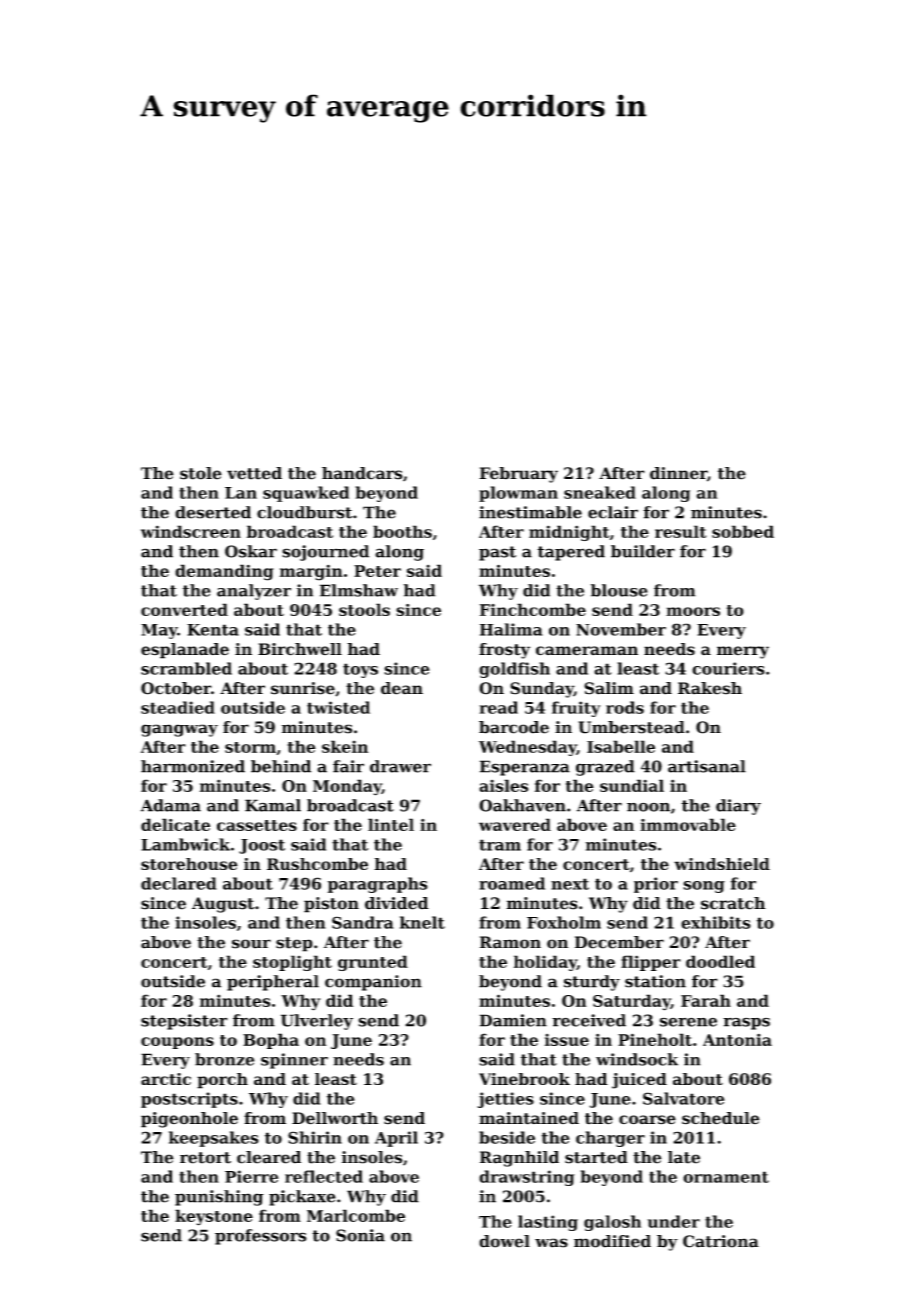  Describe the element at coordinates (402, 688) in the page. I see `dean` at that location.
